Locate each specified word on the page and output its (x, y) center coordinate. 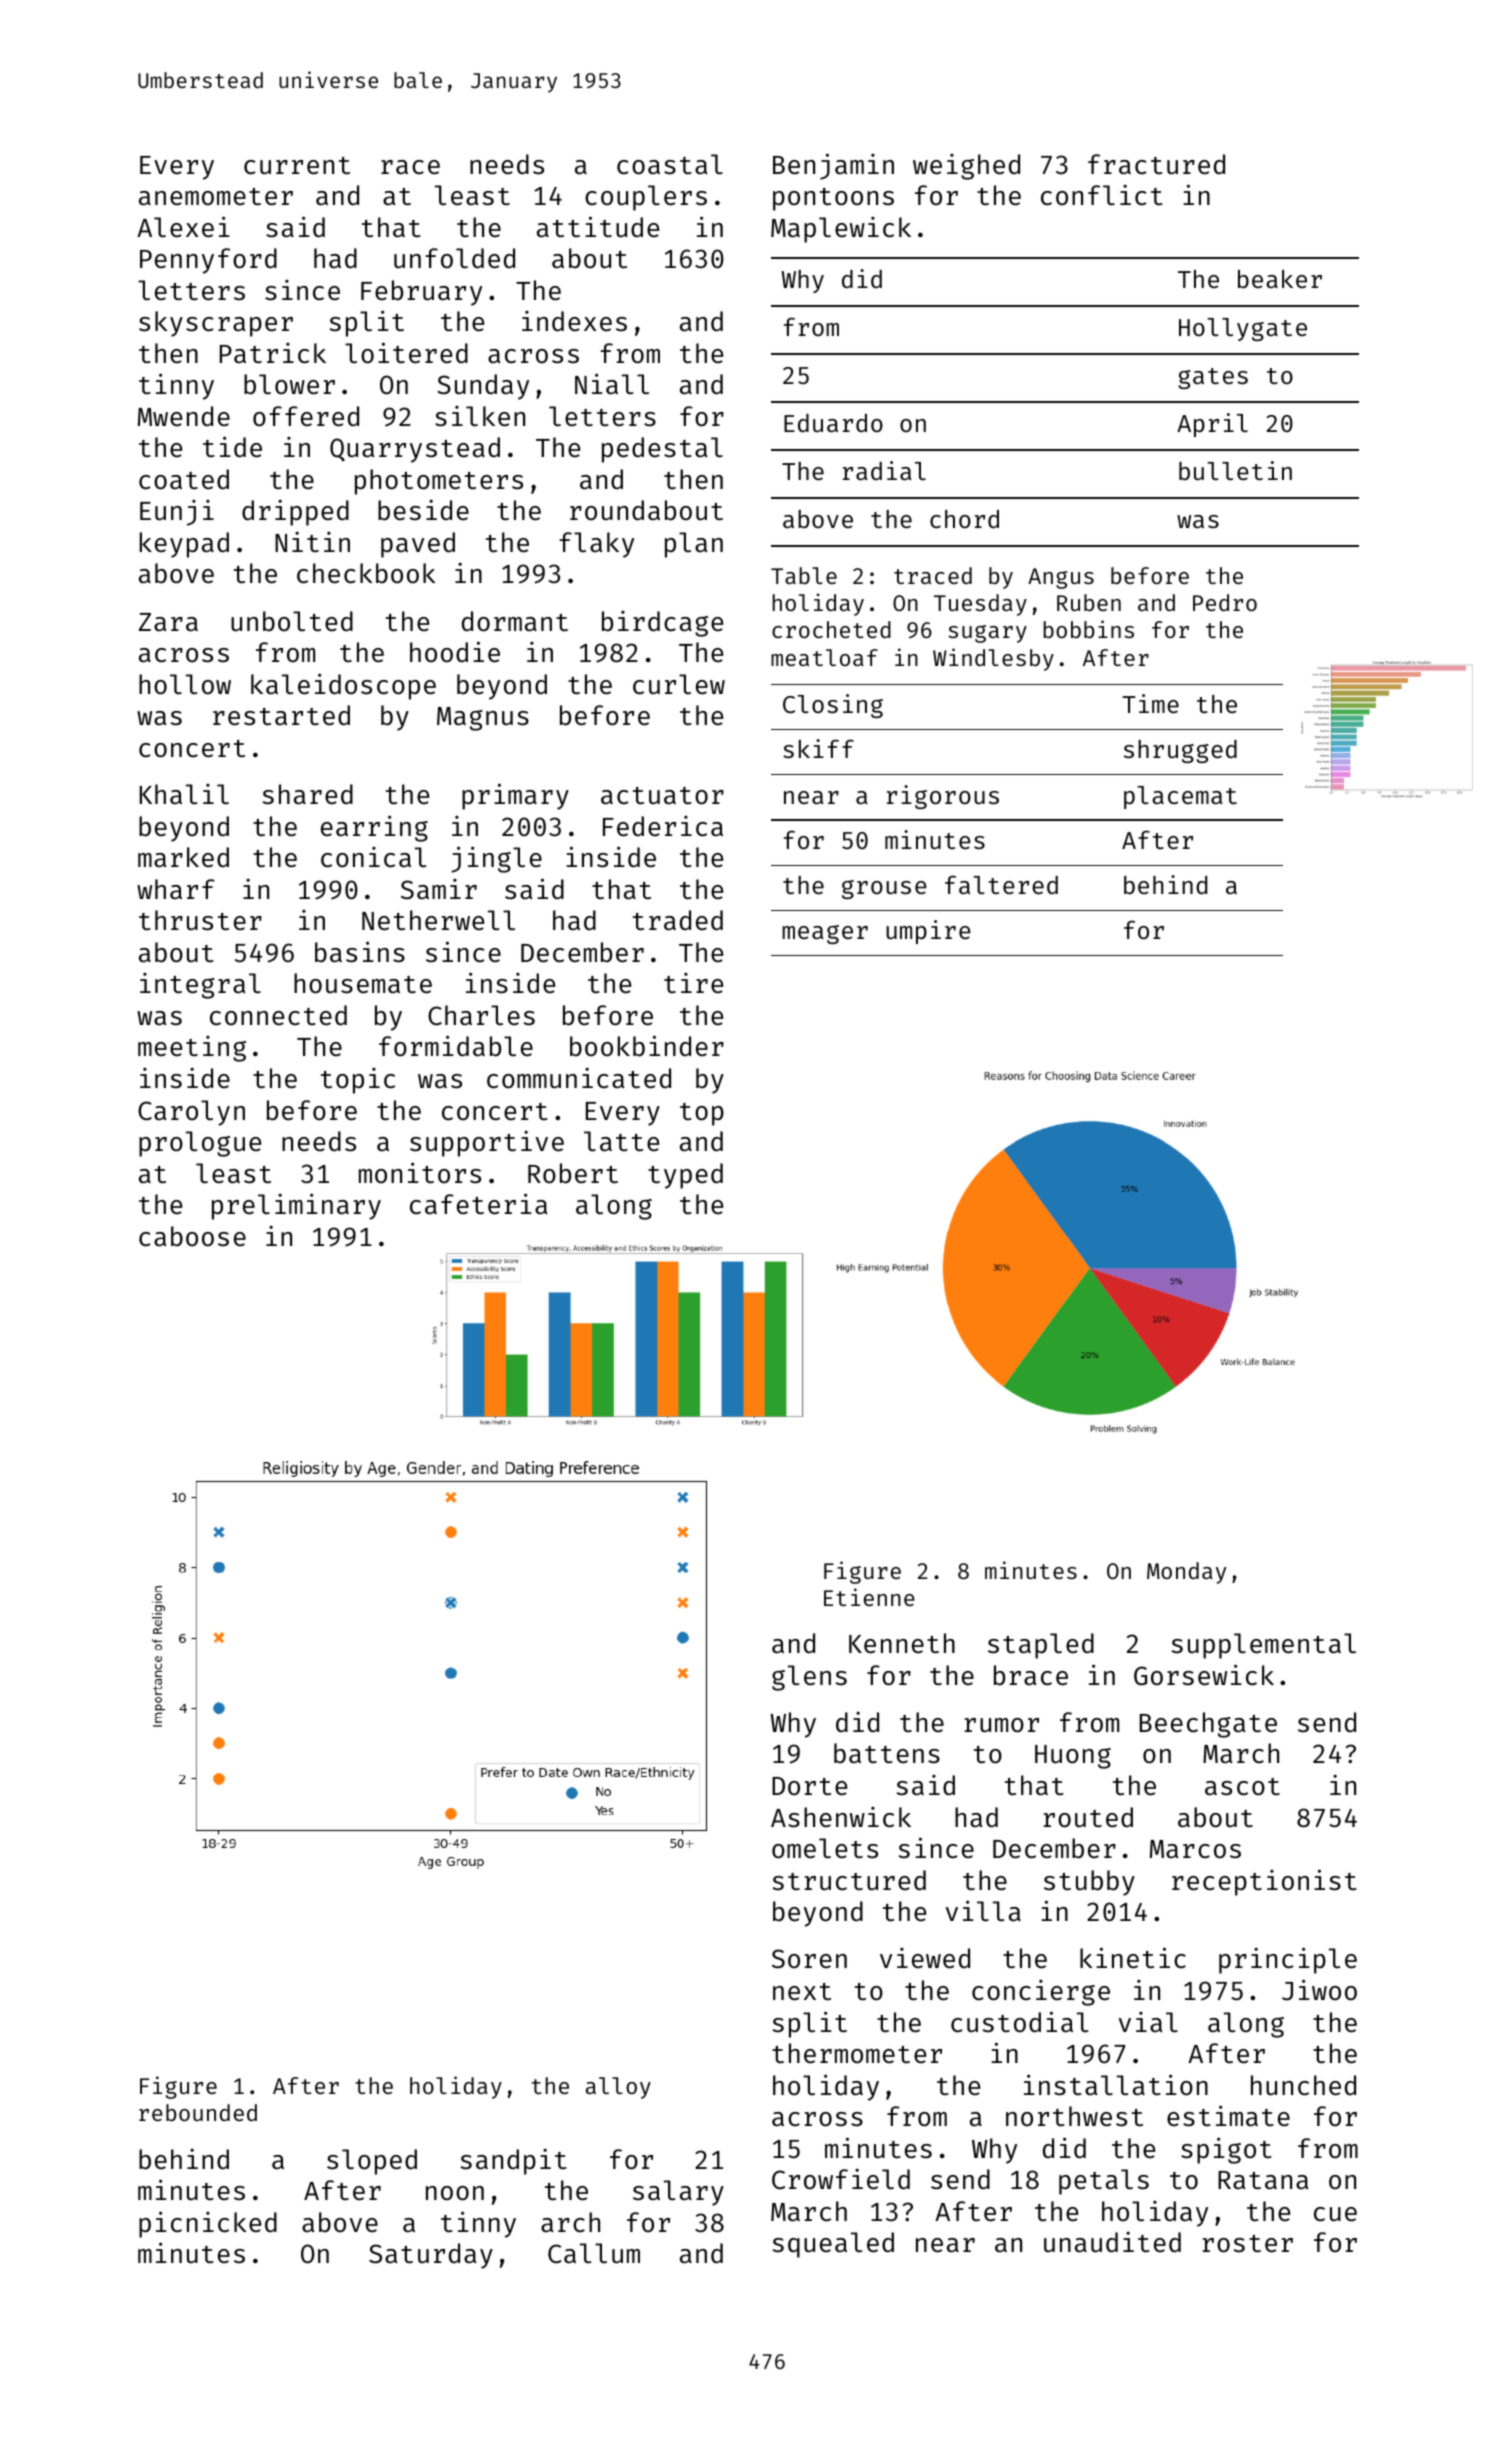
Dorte (809, 1786)
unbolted (292, 621)
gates (1213, 378)
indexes (574, 321)
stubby (1089, 1883)
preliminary (296, 1206)
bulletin (1235, 470)
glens (809, 1678)
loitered (406, 353)
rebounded (198, 2112)
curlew (679, 684)
